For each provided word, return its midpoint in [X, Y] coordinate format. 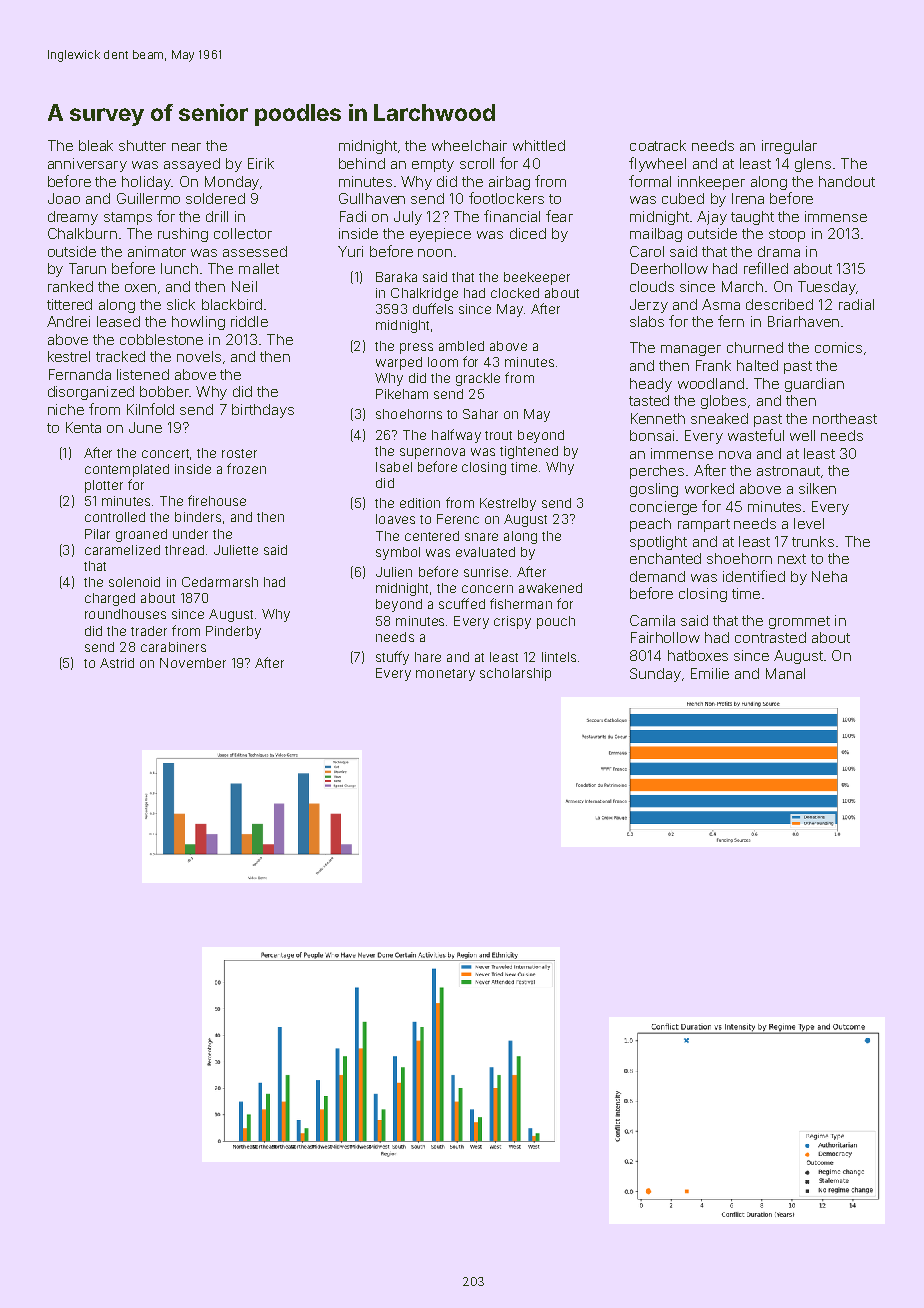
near [186, 147]
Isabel [394, 467]
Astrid [117, 663]
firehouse [217, 500]
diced [528, 233]
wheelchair [469, 145]
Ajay [712, 218]
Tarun [87, 268]
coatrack [658, 145]
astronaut [788, 471]
